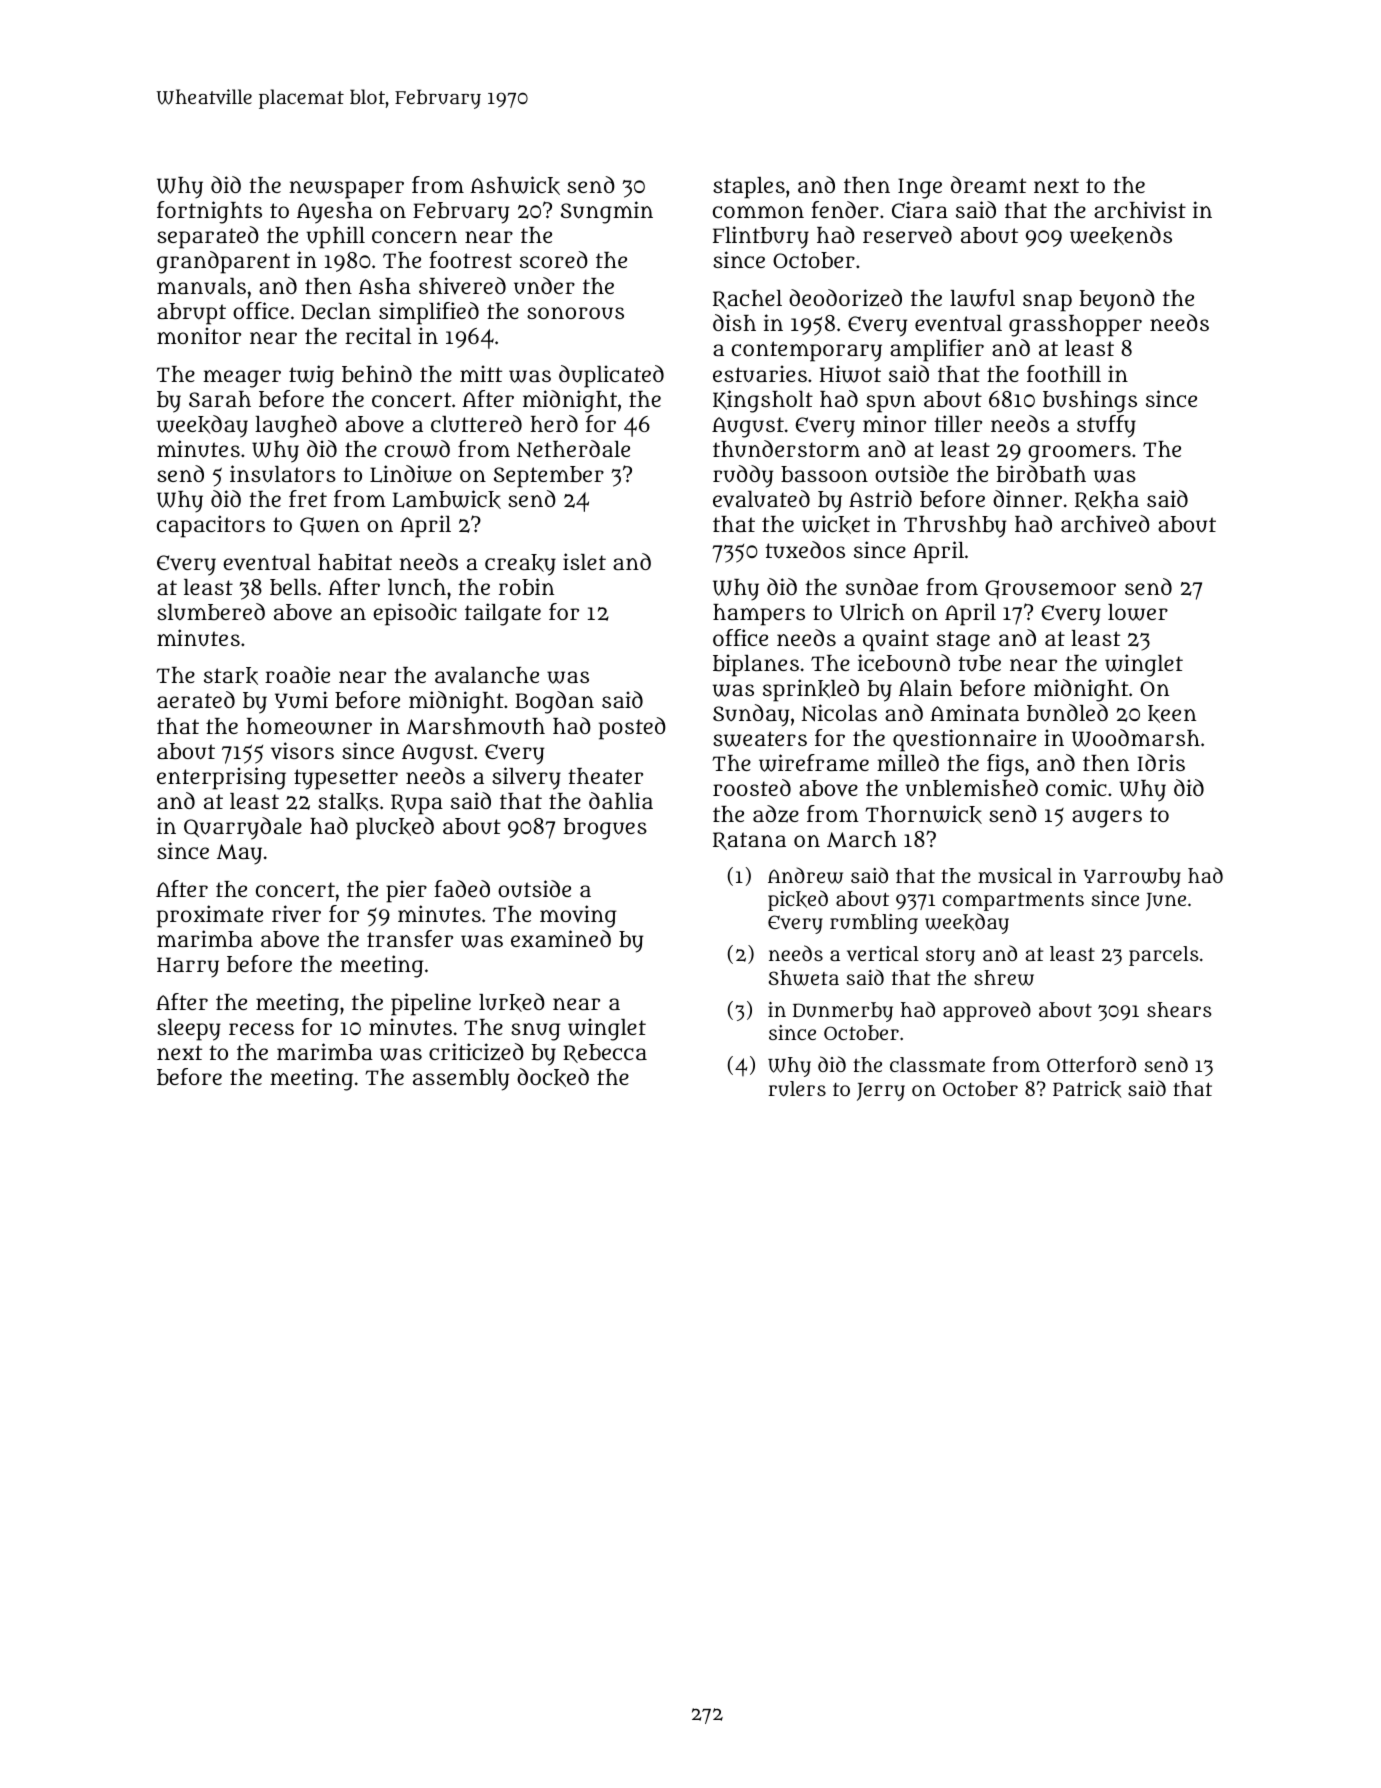 The width and height of the screenshot is (1381, 1788). What do you see at coordinates (461, 1080) in the screenshot?
I see `assembly` at bounding box center [461, 1080].
